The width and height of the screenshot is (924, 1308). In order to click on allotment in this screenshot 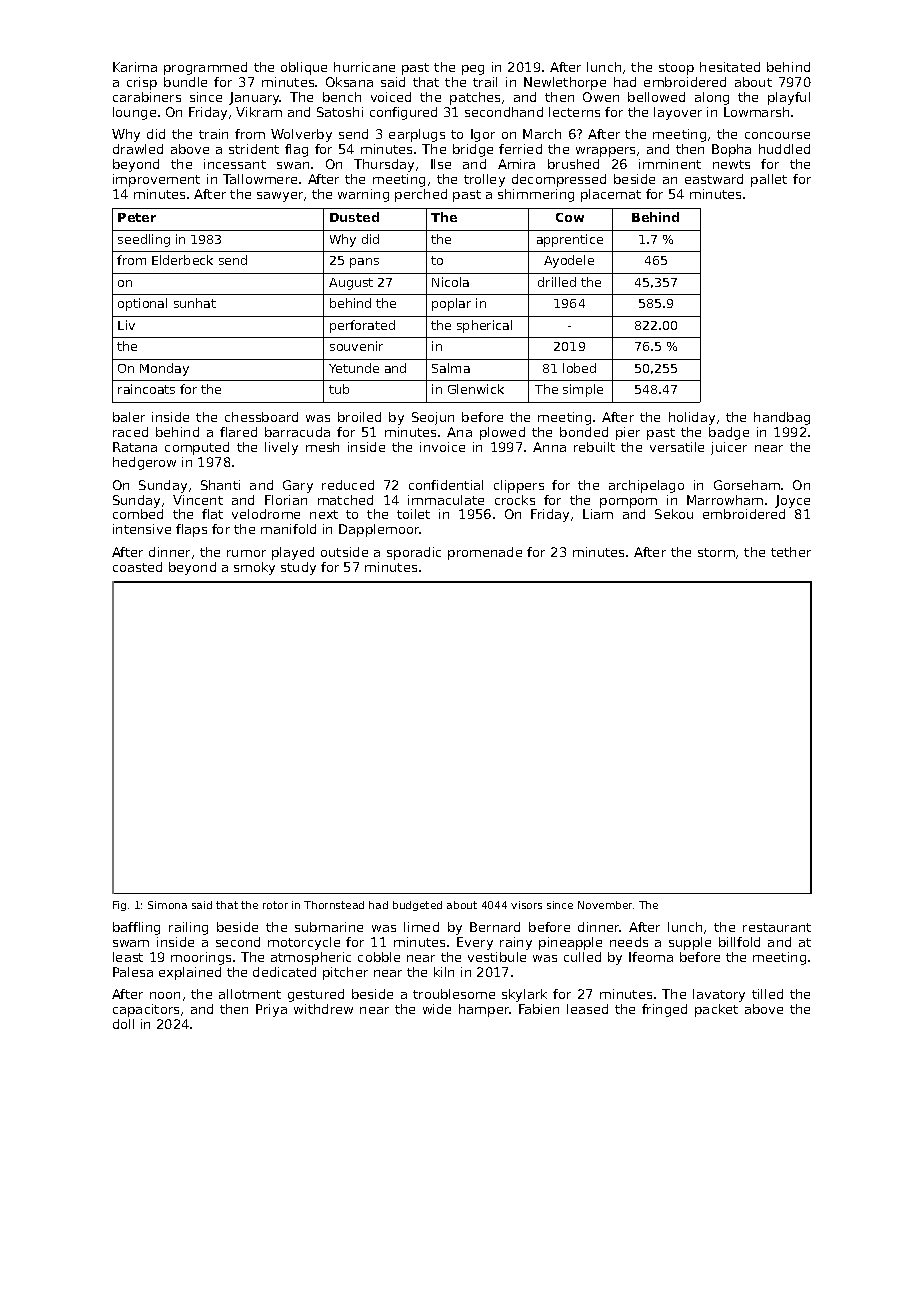, I will do `click(250, 994)`.
